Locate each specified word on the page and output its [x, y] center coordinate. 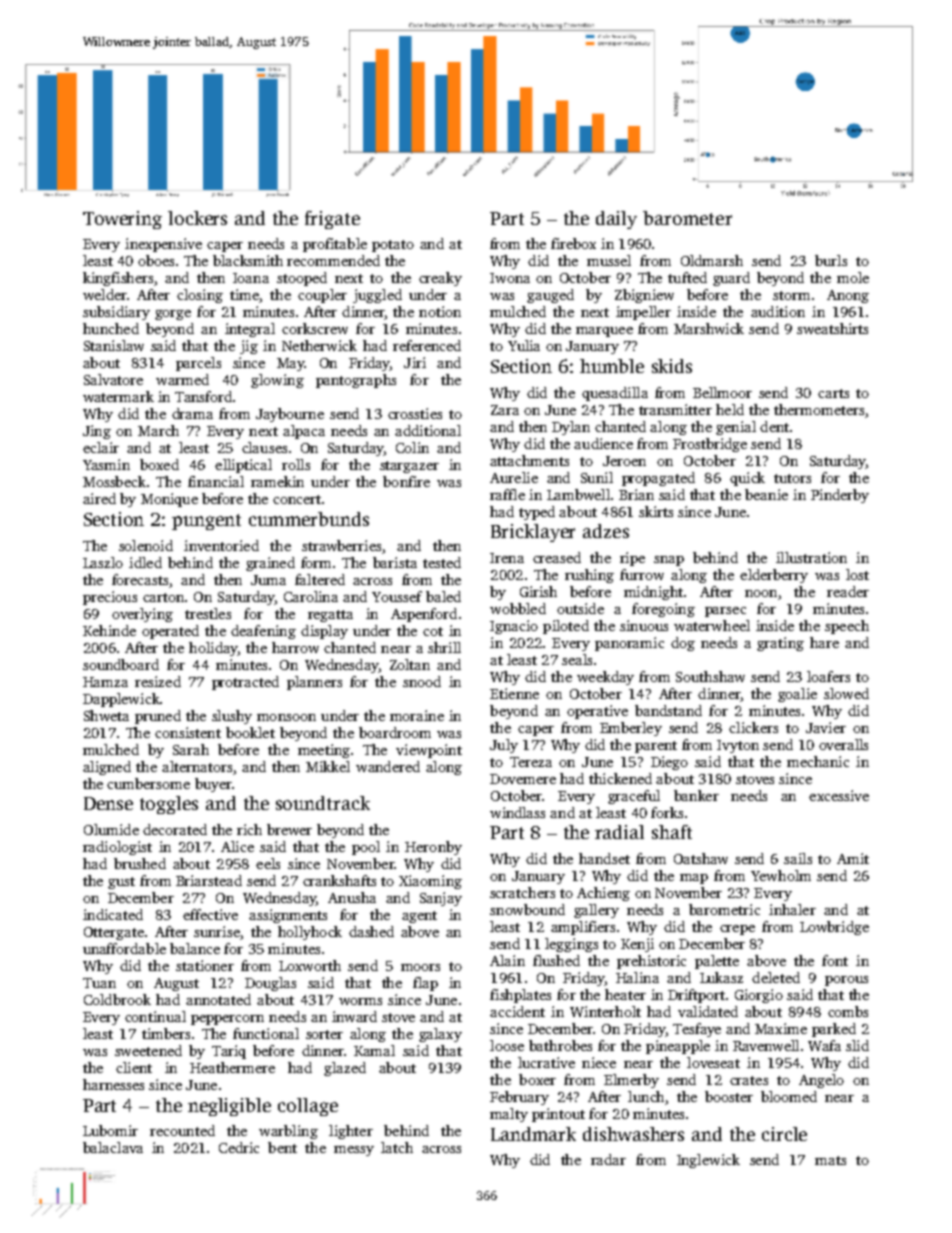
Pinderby [840, 496]
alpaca [304, 432]
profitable [335, 245]
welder [105, 294]
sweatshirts [832, 328]
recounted [182, 1130]
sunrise [217, 931]
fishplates [520, 996]
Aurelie [514, 477]
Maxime [781, 1028]
